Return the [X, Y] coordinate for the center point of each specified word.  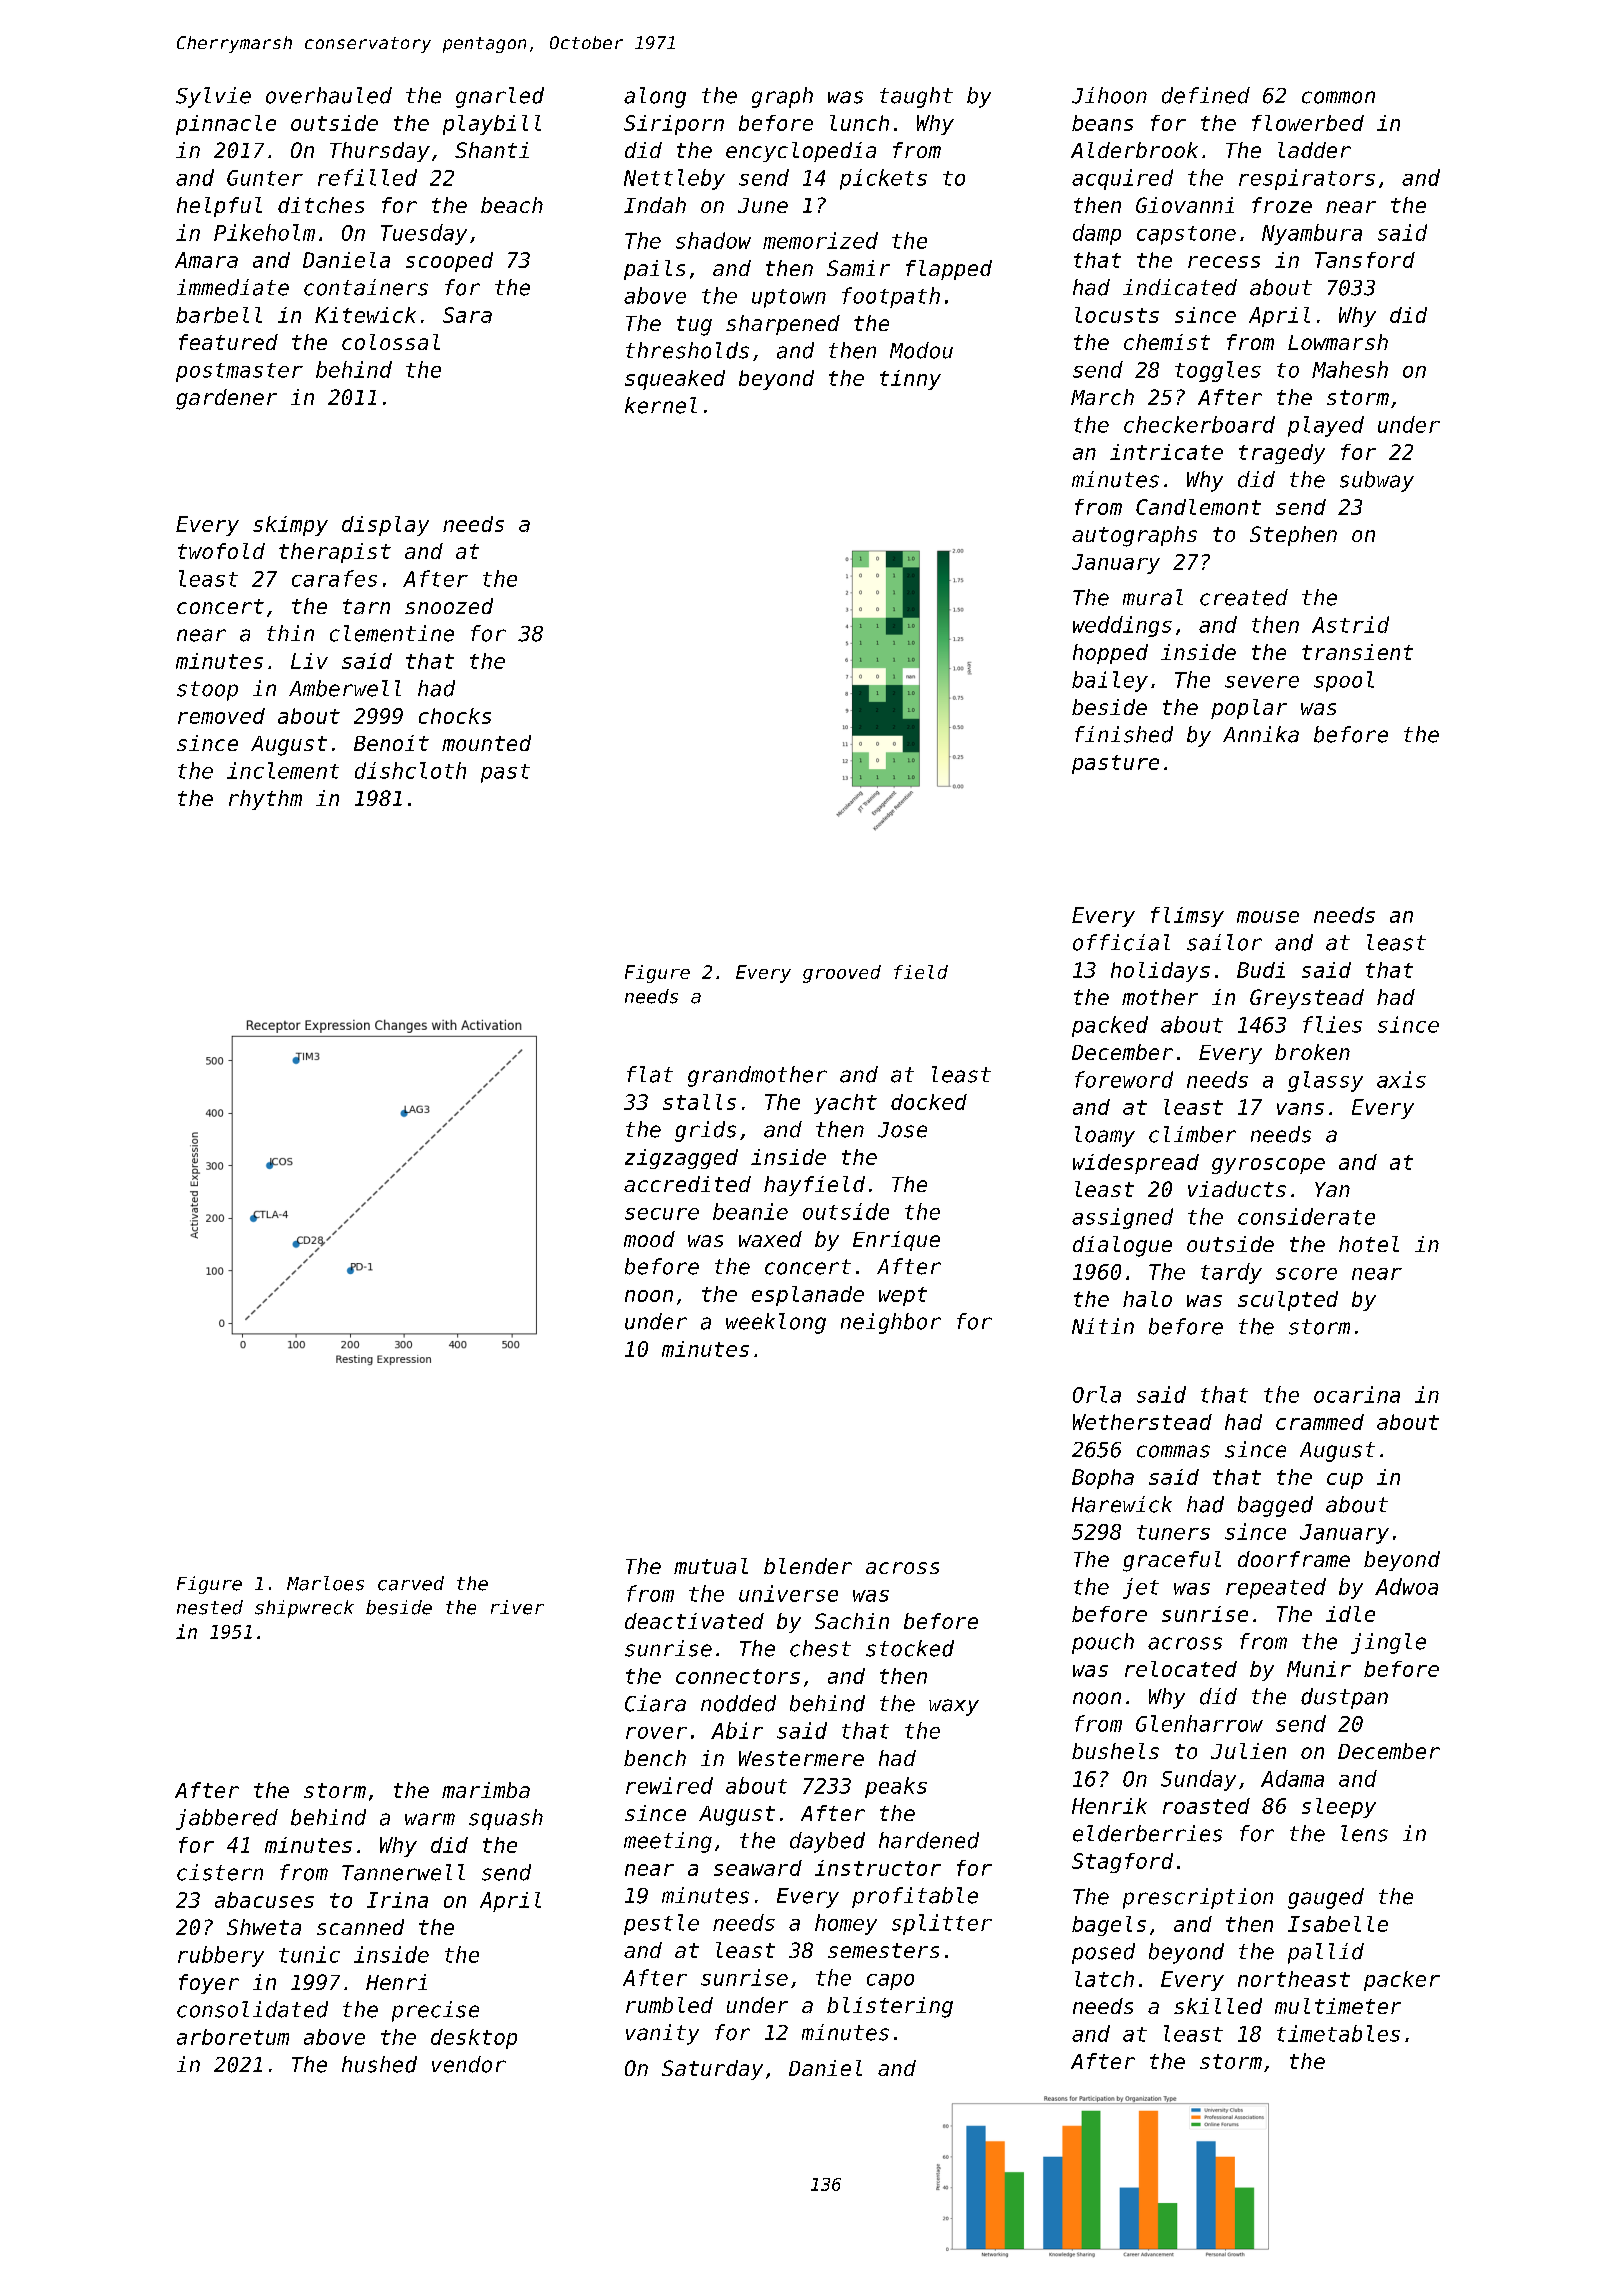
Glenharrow [1199, 1723]
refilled [367, 177]
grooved [842, 974]
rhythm [265, 800]
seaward [758, 1868]
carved [411, 1583]
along [655, 97]
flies [1332, 1024]
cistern [220, 1872]
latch [1104, 1979]
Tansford [1365, 260]
